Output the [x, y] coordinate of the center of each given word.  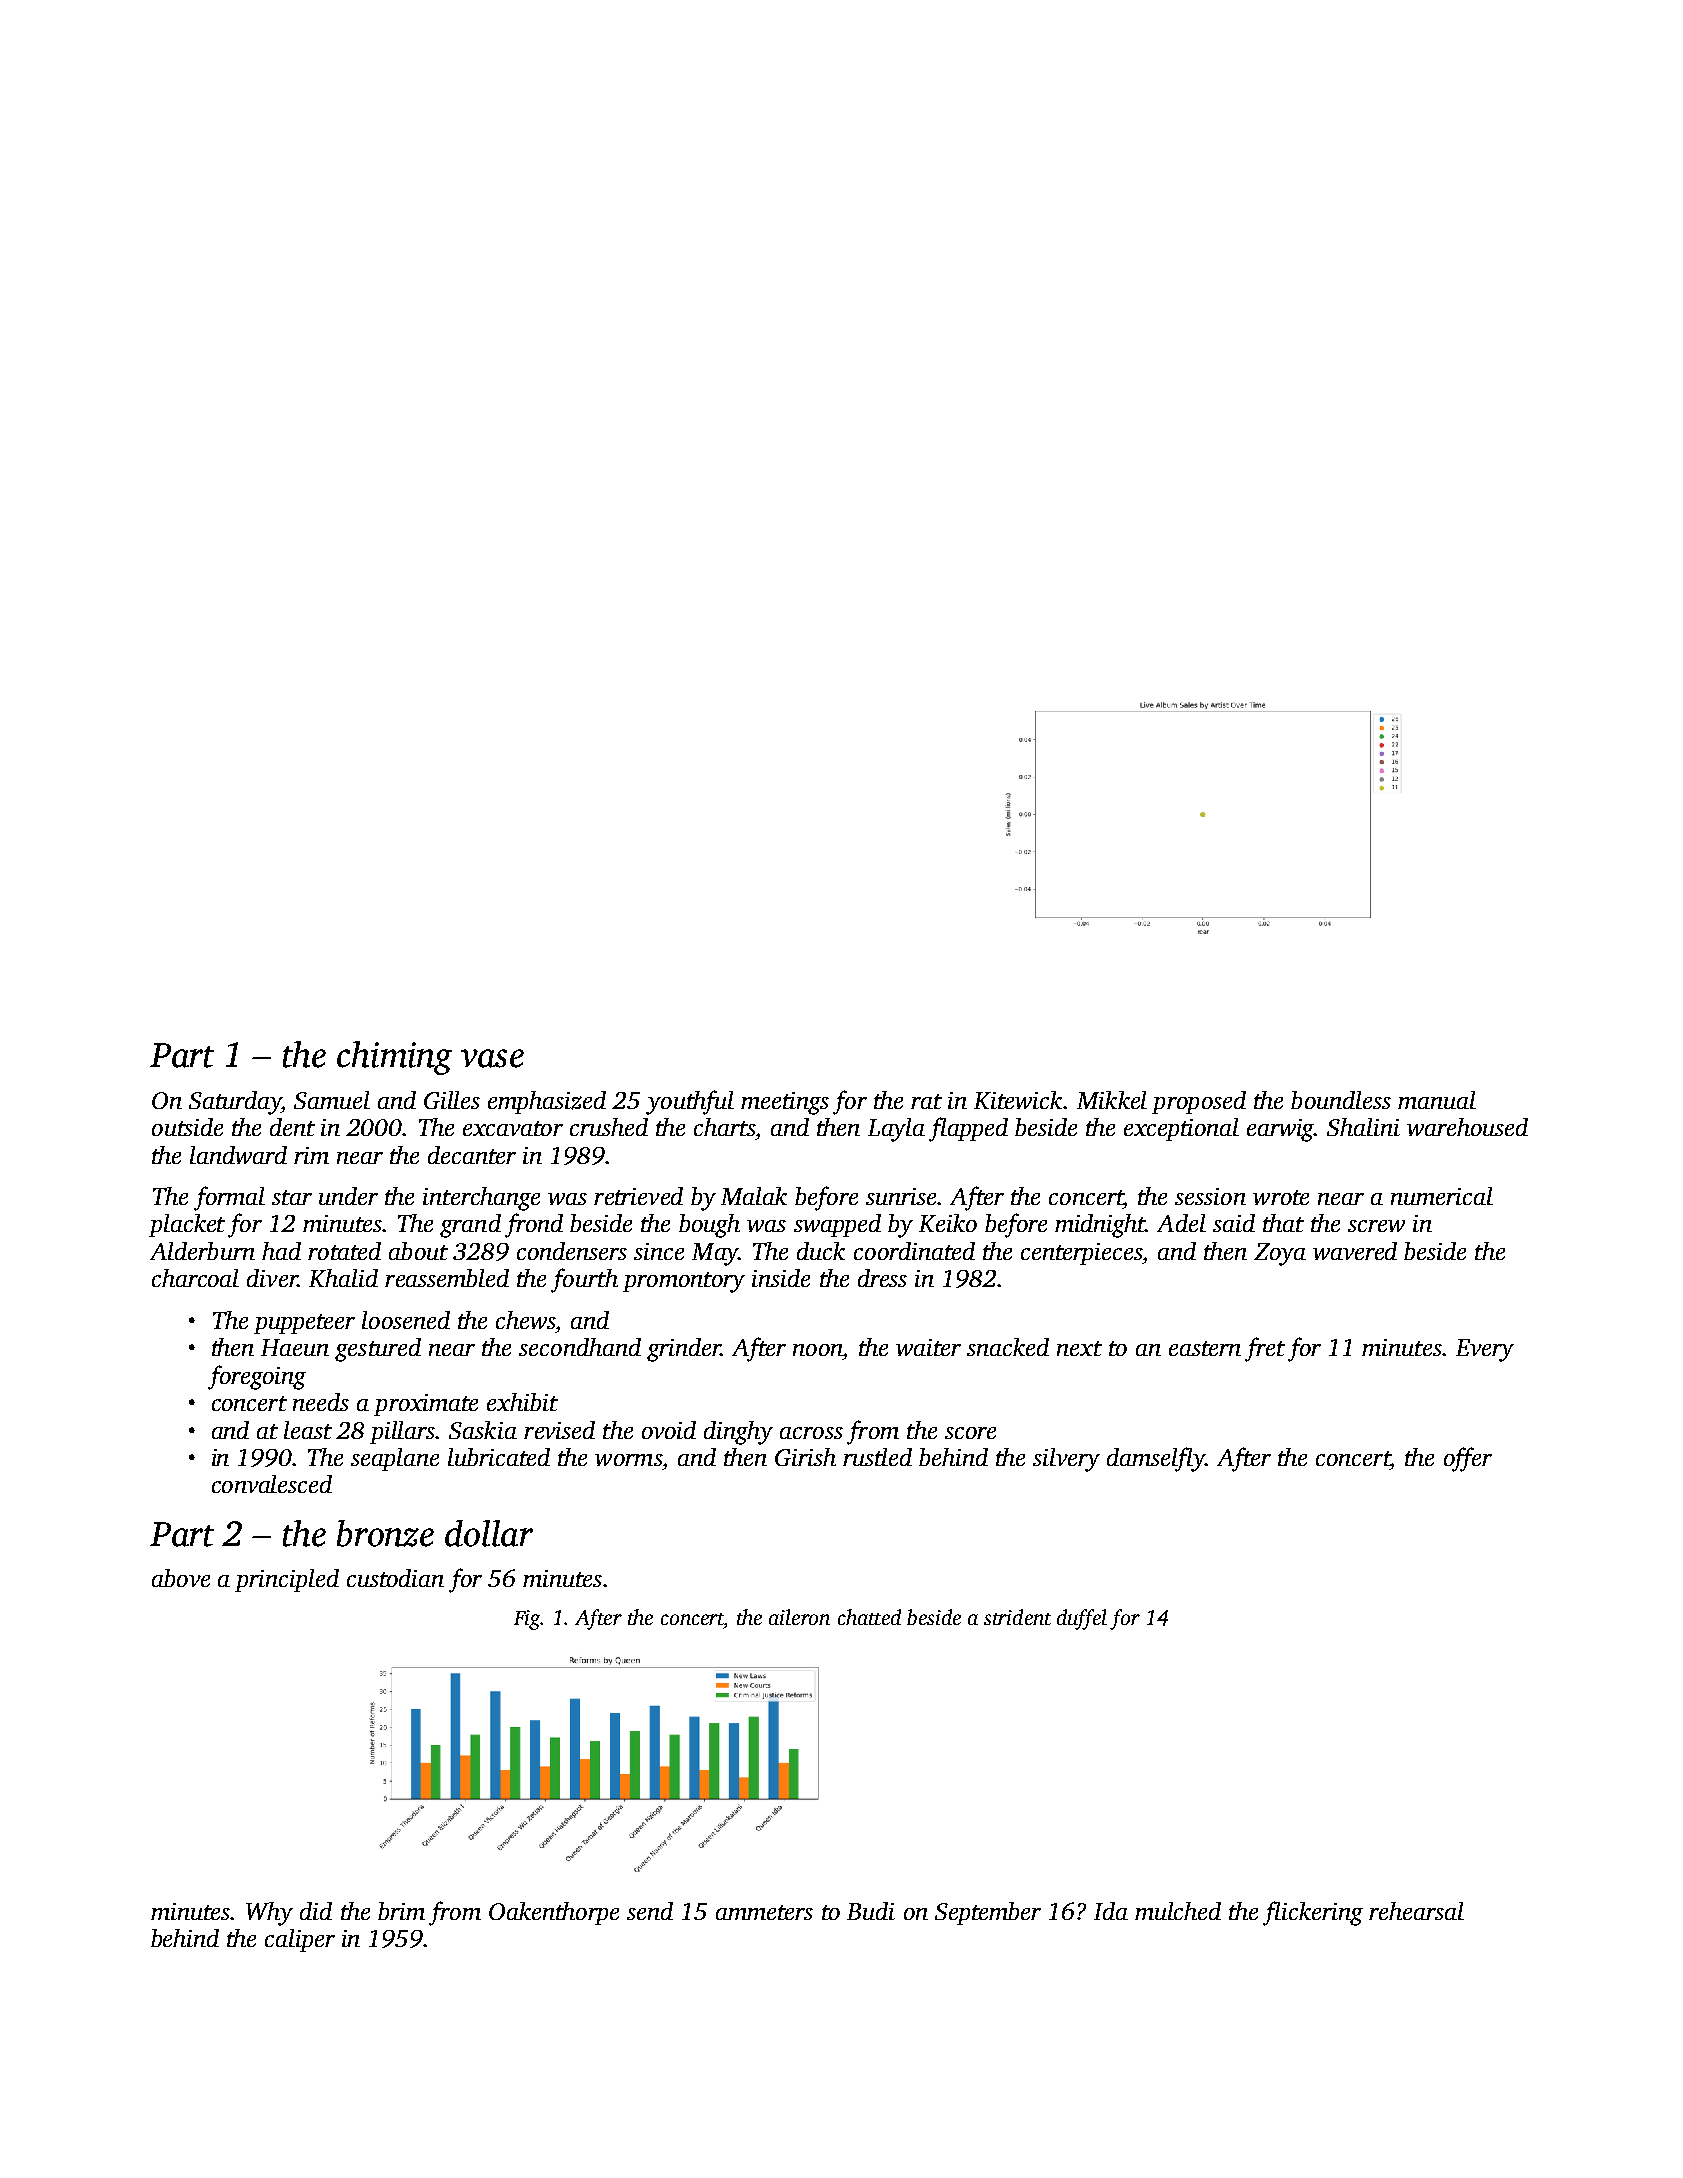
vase [492, 1058]
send [650, 1911]
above [181, 1578]
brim [401, 1911]
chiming [394, 1058]
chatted [869, 1617]
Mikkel [1112, 1100]
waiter [928, 1347]
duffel [1082, 1619]
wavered [1355, 1251]
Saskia [483, 1430]
